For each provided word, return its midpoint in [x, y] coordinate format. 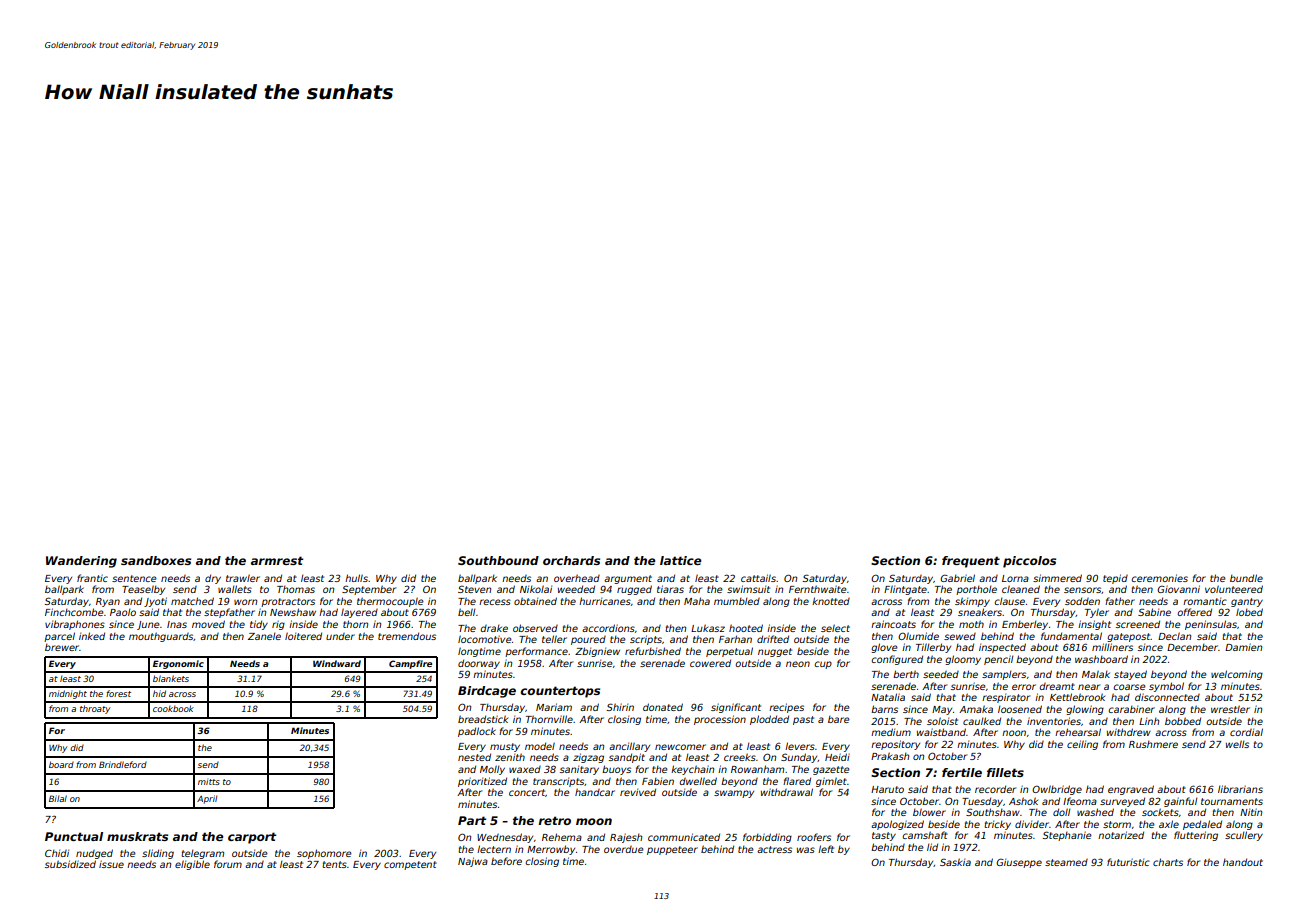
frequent [971, 562]
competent [410, 865]
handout [1243, 862]
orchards [571, 560]
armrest [277, 560]
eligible [192, 865]
